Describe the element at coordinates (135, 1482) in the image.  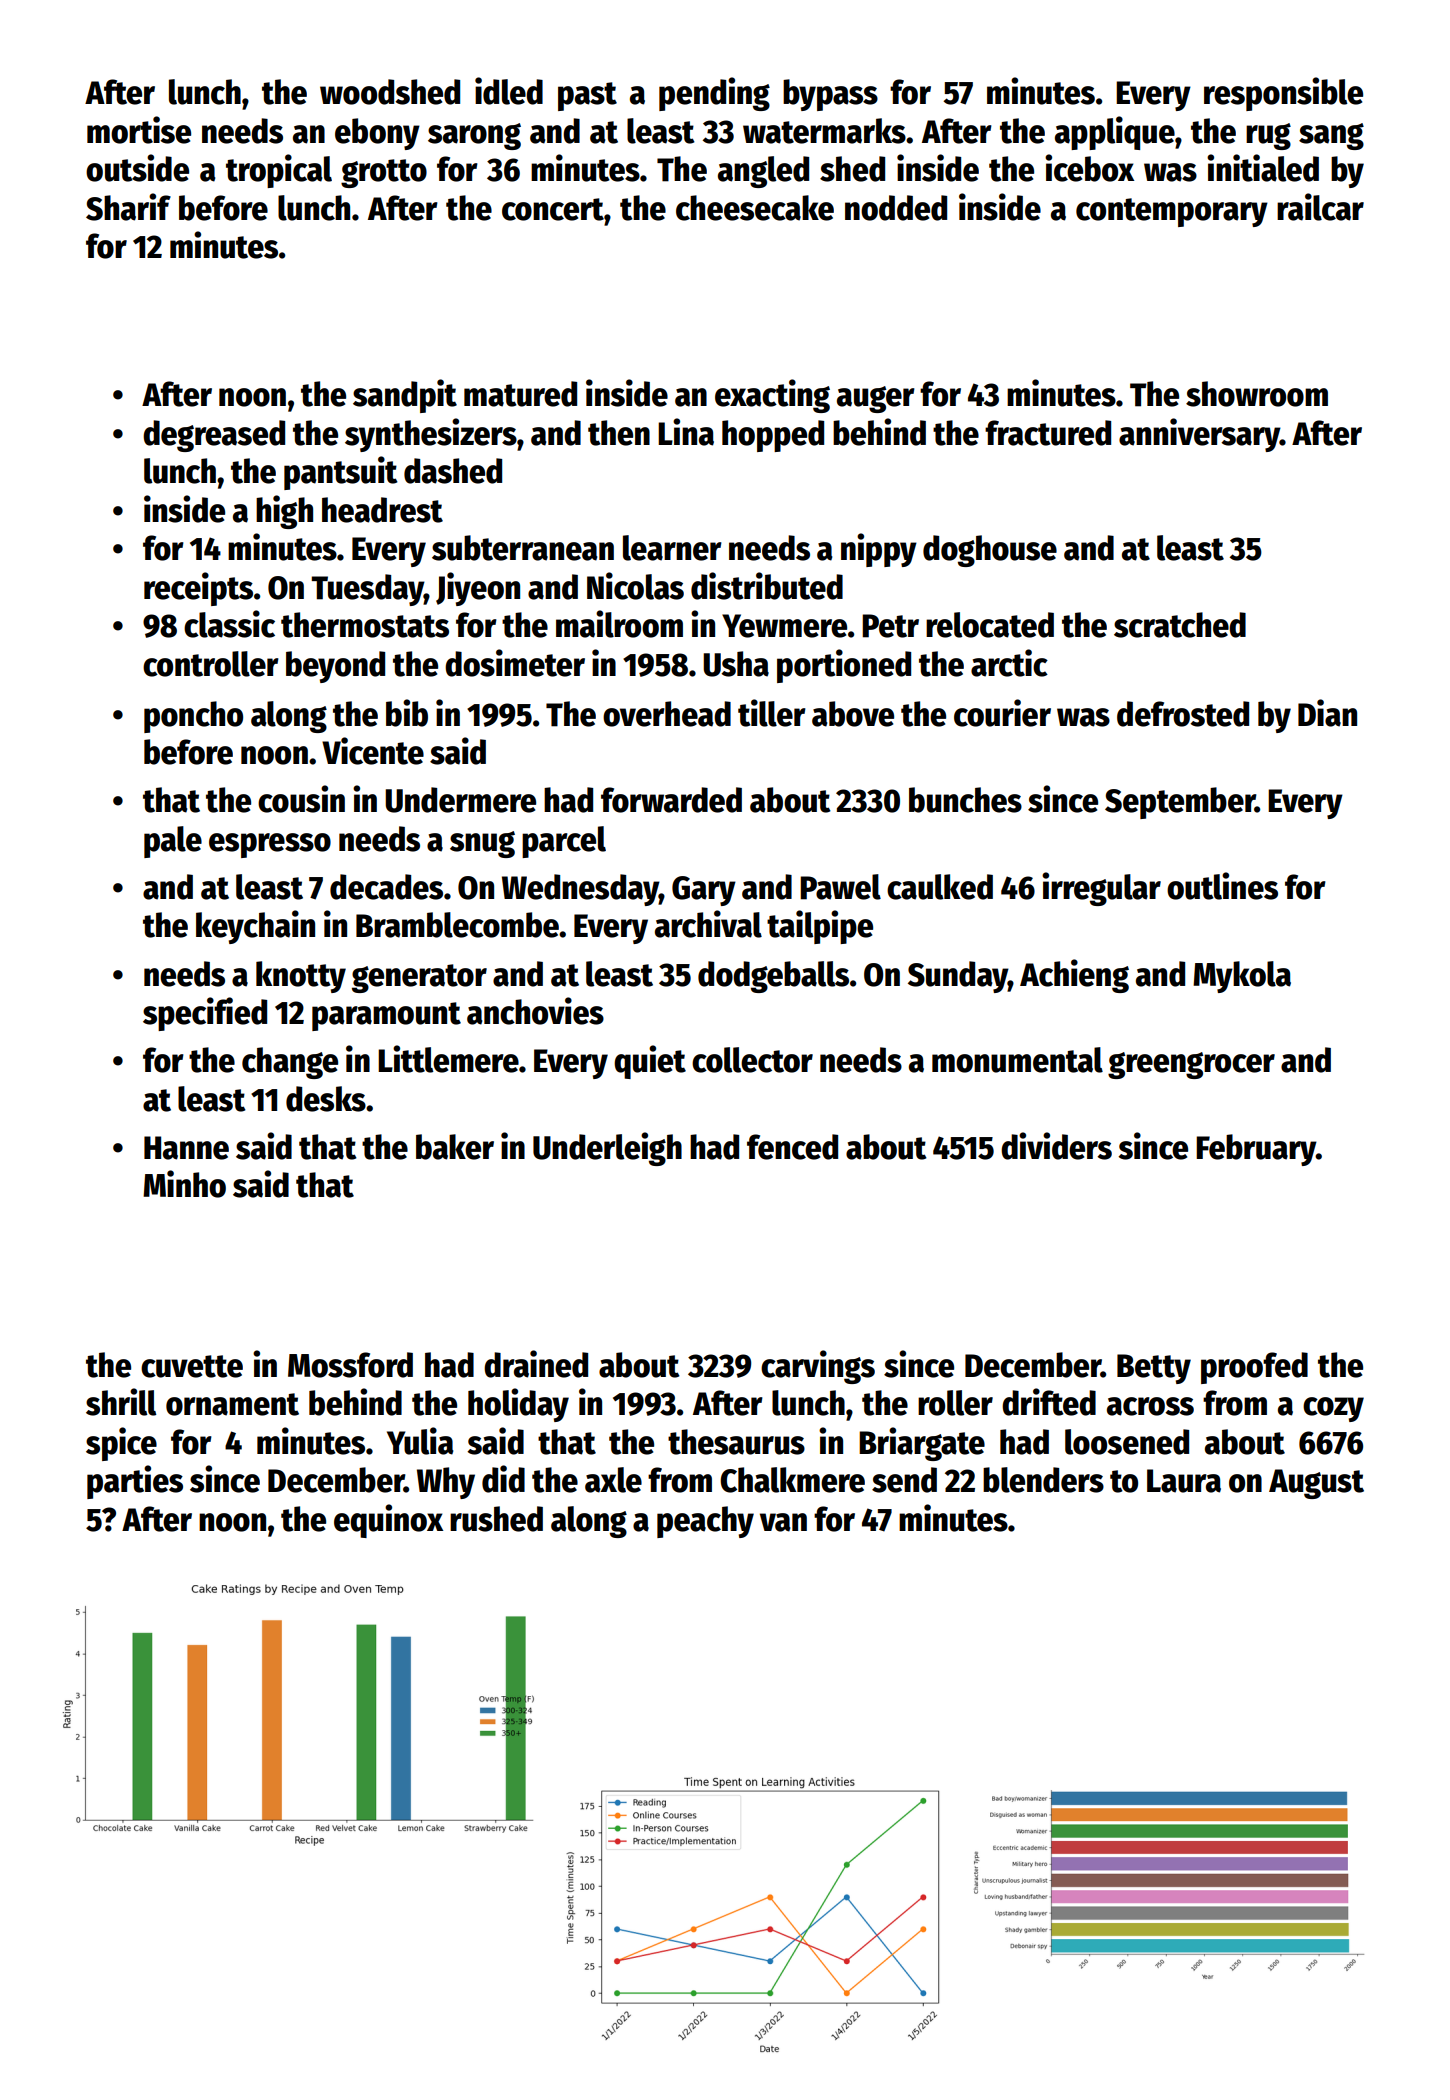
I see `parties` at that location.
